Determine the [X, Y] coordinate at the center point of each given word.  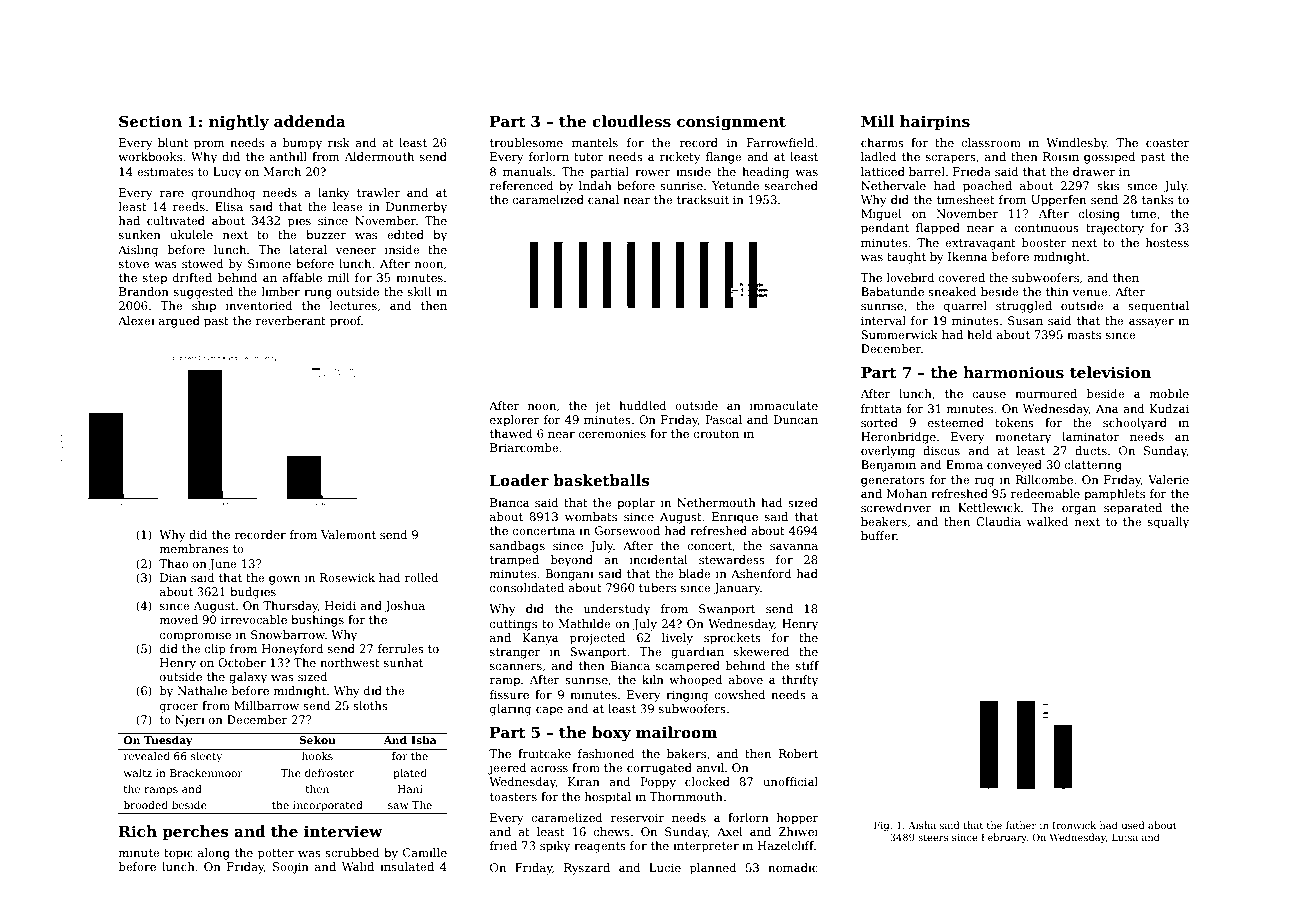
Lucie [665, 867]
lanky [334, 194]
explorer [515, 421]
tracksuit [703, 199]
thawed [511, 433]
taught [906, 258]
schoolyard [1135, 424]
